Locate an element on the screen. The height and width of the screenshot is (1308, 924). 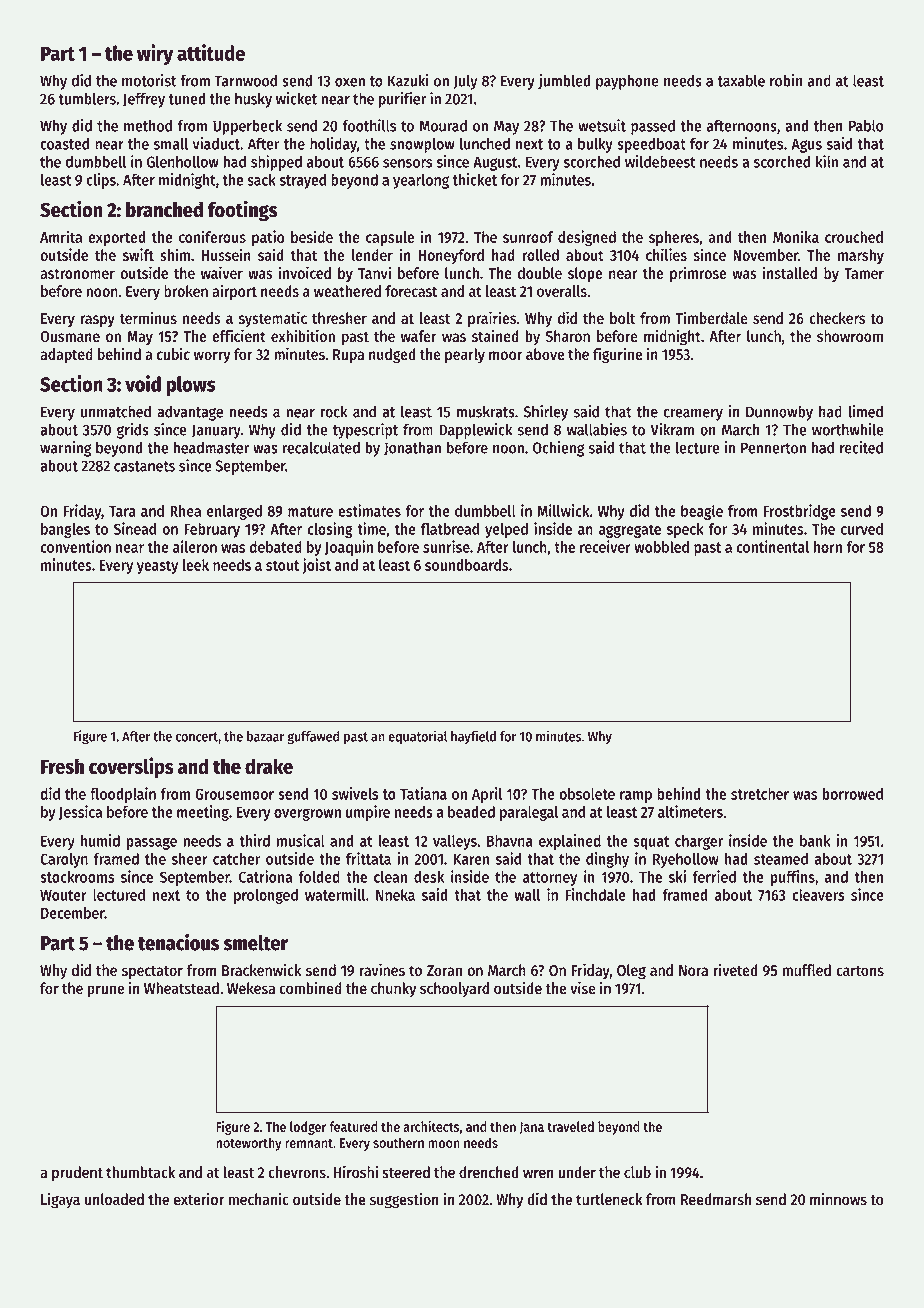
exterior is located at coordinates (199, 1199).
